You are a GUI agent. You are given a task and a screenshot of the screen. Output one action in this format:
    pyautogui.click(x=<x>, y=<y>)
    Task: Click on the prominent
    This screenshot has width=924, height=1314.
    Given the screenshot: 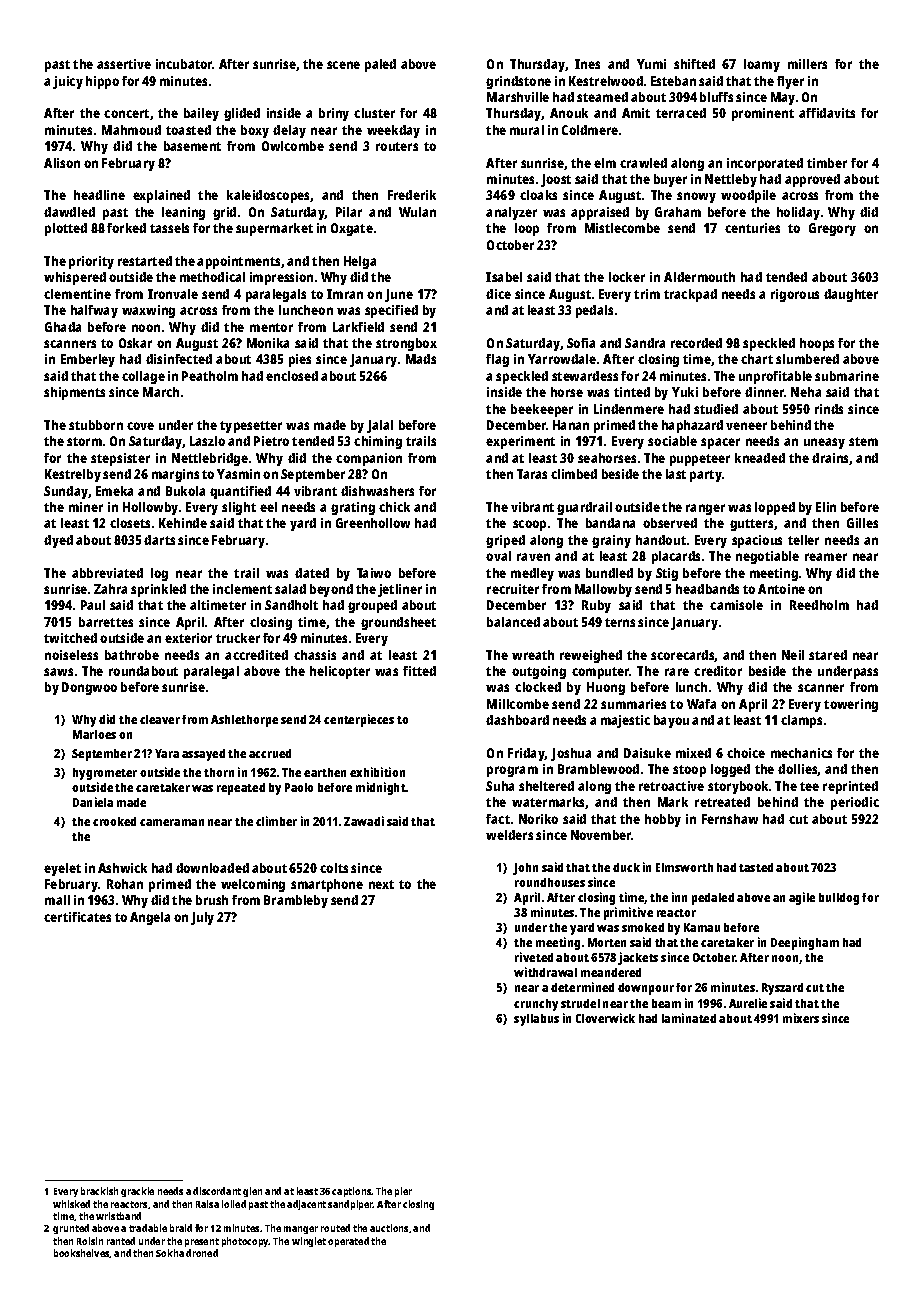 What is the action you would take?
    pyautogui.click(x=763, y=114)
